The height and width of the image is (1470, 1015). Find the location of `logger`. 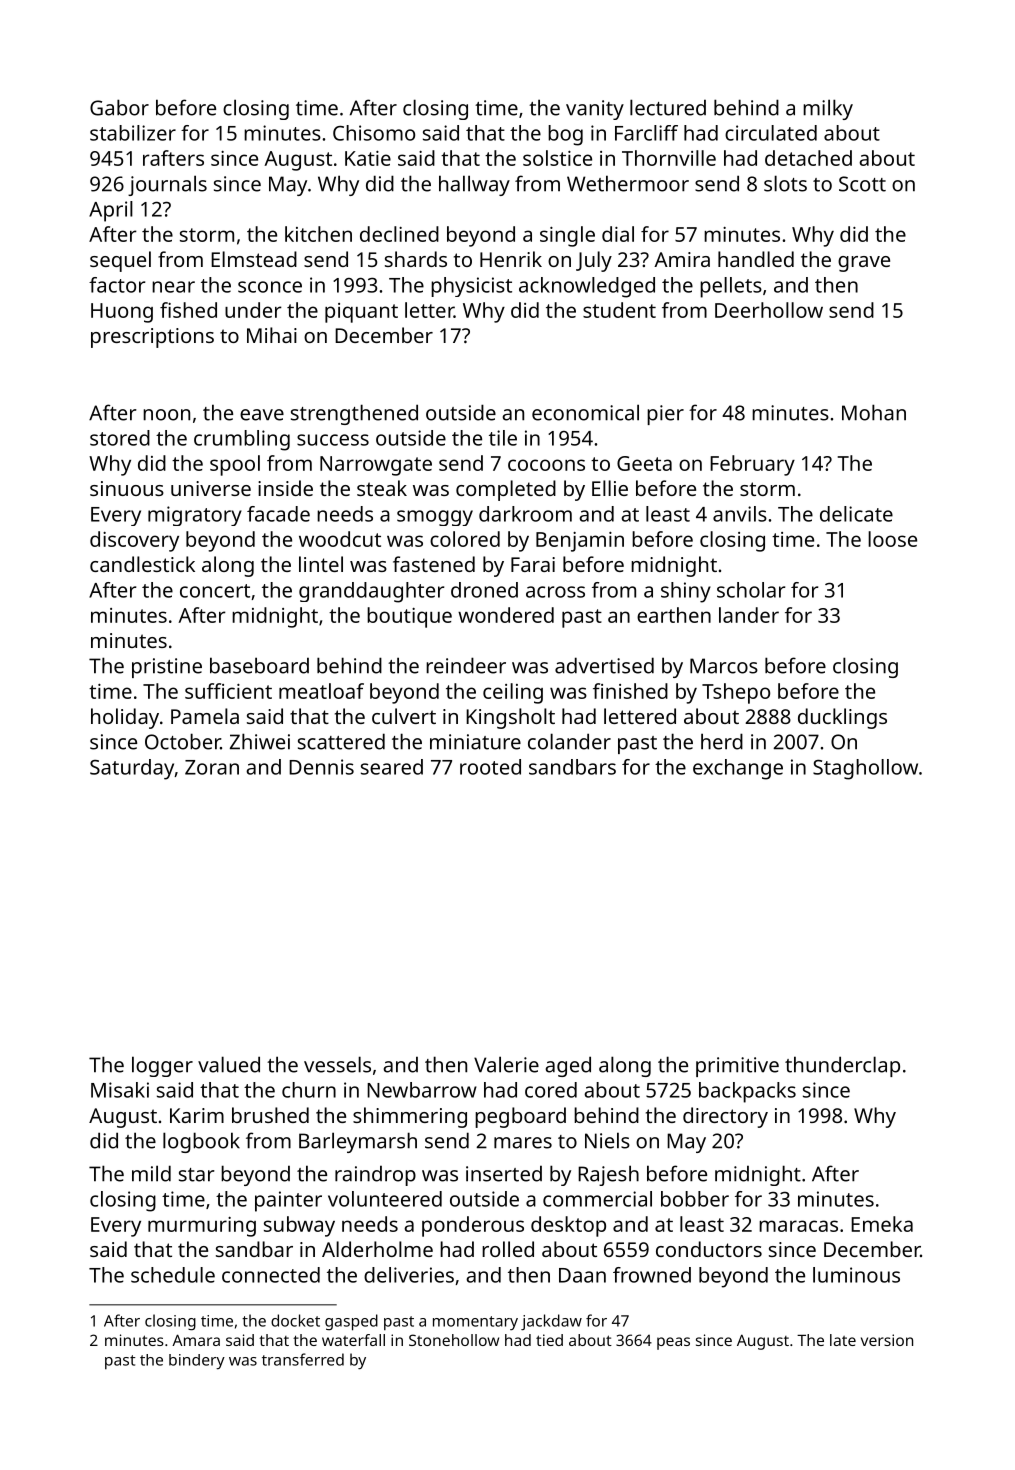

logger is located at coordinates (162, 1066).
